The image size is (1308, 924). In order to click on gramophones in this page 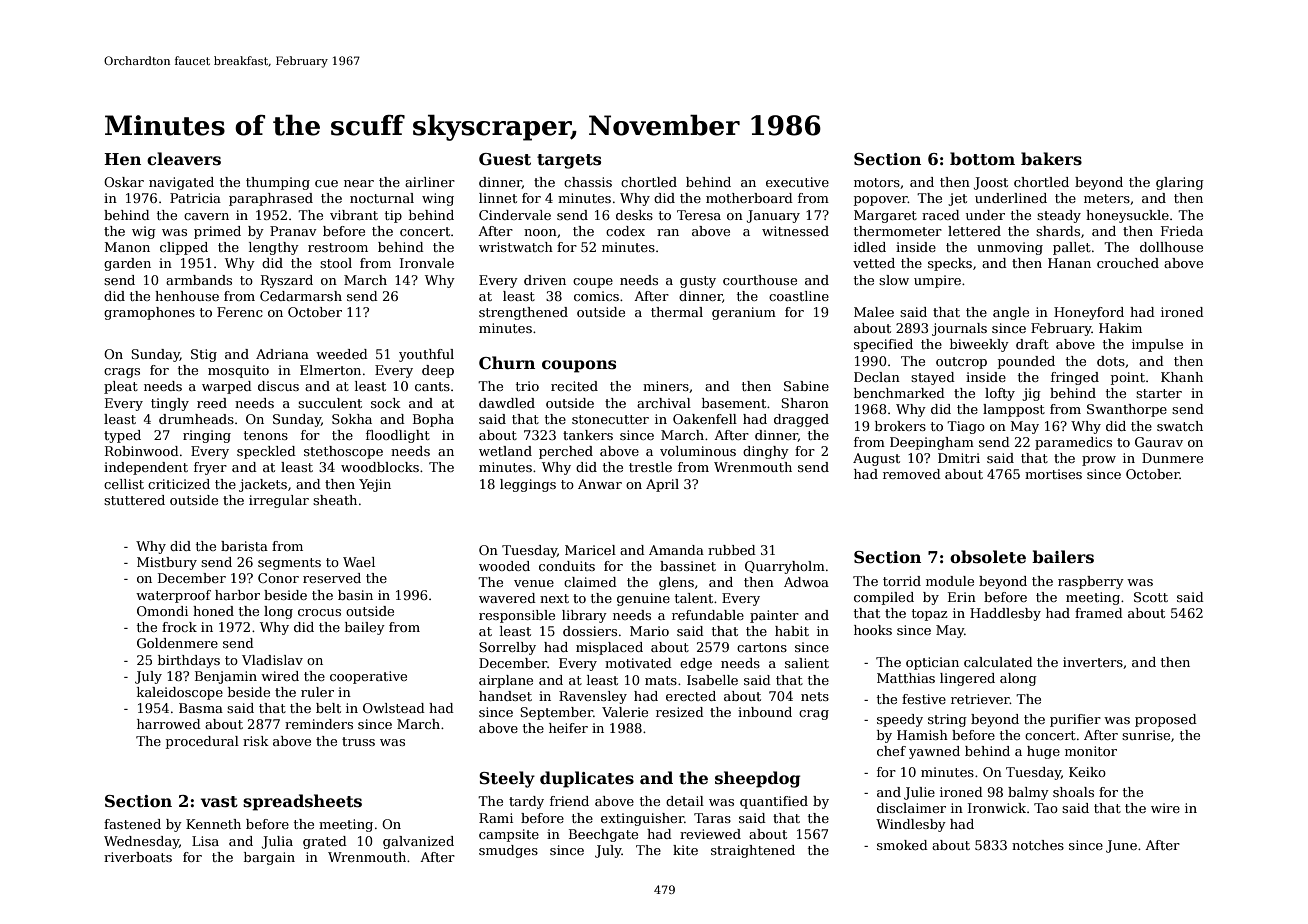, I will do `click(149, 313)`.
